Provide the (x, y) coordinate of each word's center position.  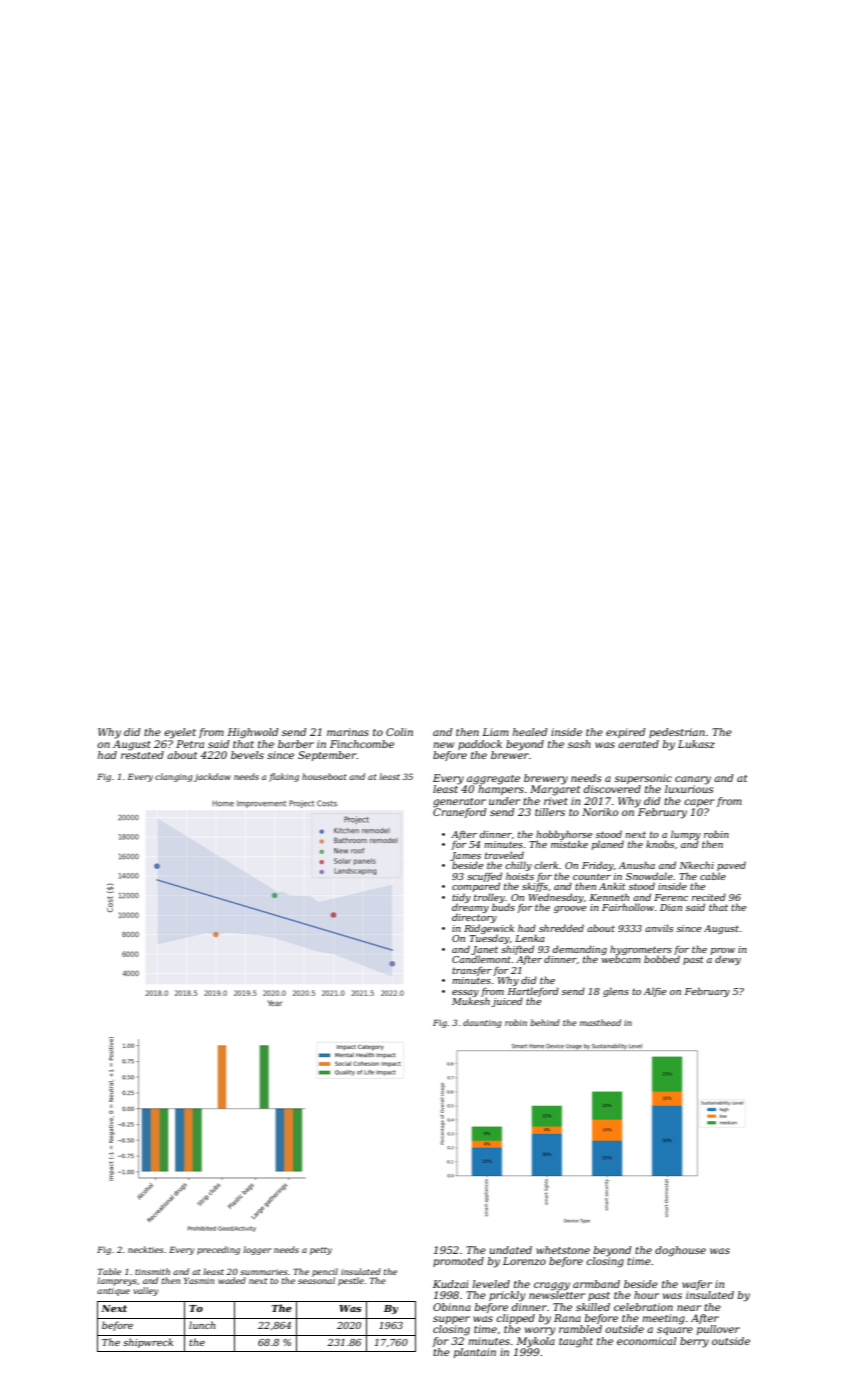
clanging (174, 777)
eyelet (180, 733)
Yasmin (199, 1281)
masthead (600, 1022)
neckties (146, 1249)
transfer (472, 971)
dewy (728, 960)
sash (579, 744)
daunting (482, 1023)
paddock (480, 745)
